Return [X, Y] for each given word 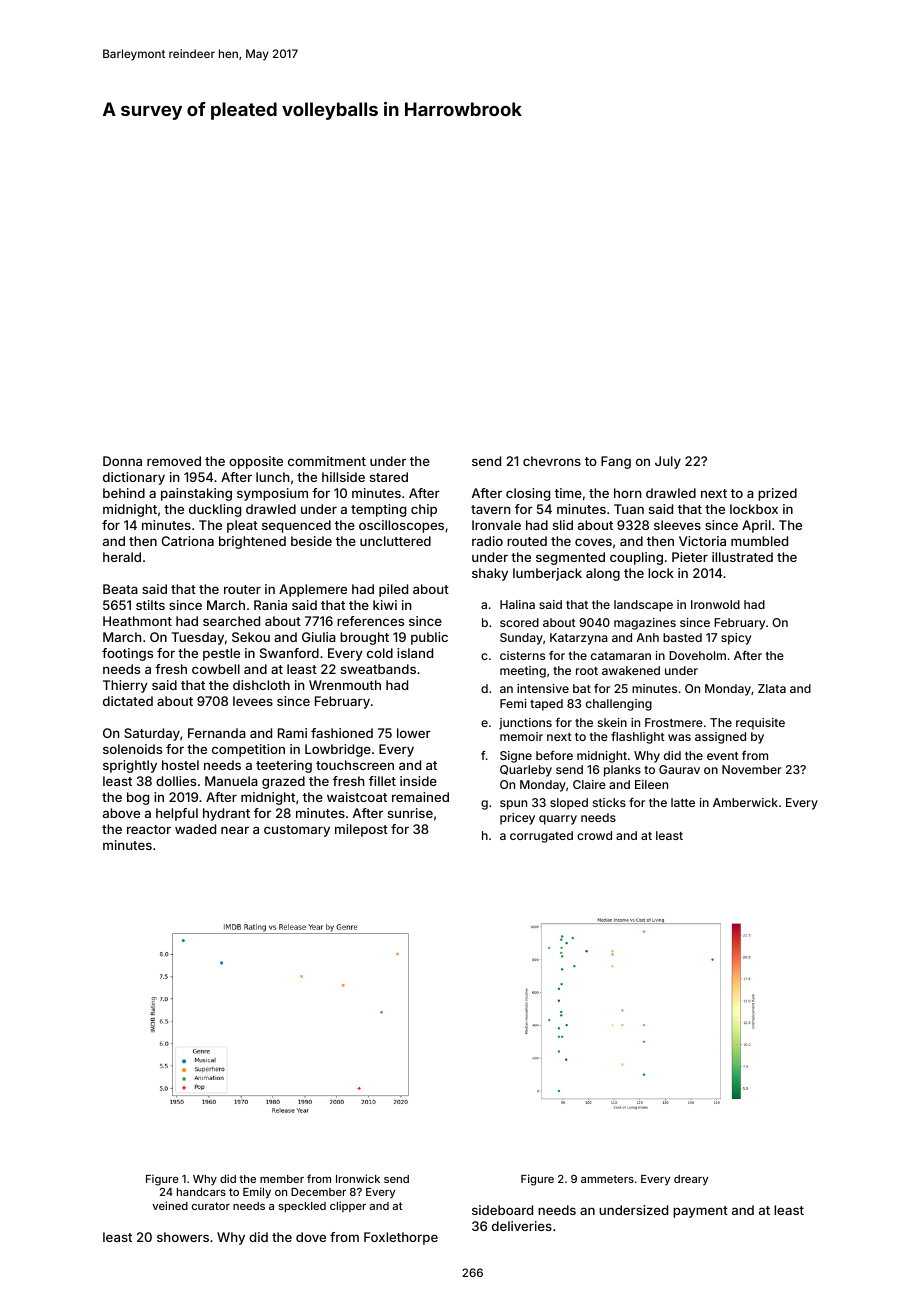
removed [174, 461]
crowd [594, 835]
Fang [616, 462]
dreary [691, 1180]
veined [170, 1205]
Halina [517, 604]
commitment [327, 461]
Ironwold [715, 604]
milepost [361, 830]
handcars [201, 1192]
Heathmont [137, 621]
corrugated [541, 837]
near [235, 830]
